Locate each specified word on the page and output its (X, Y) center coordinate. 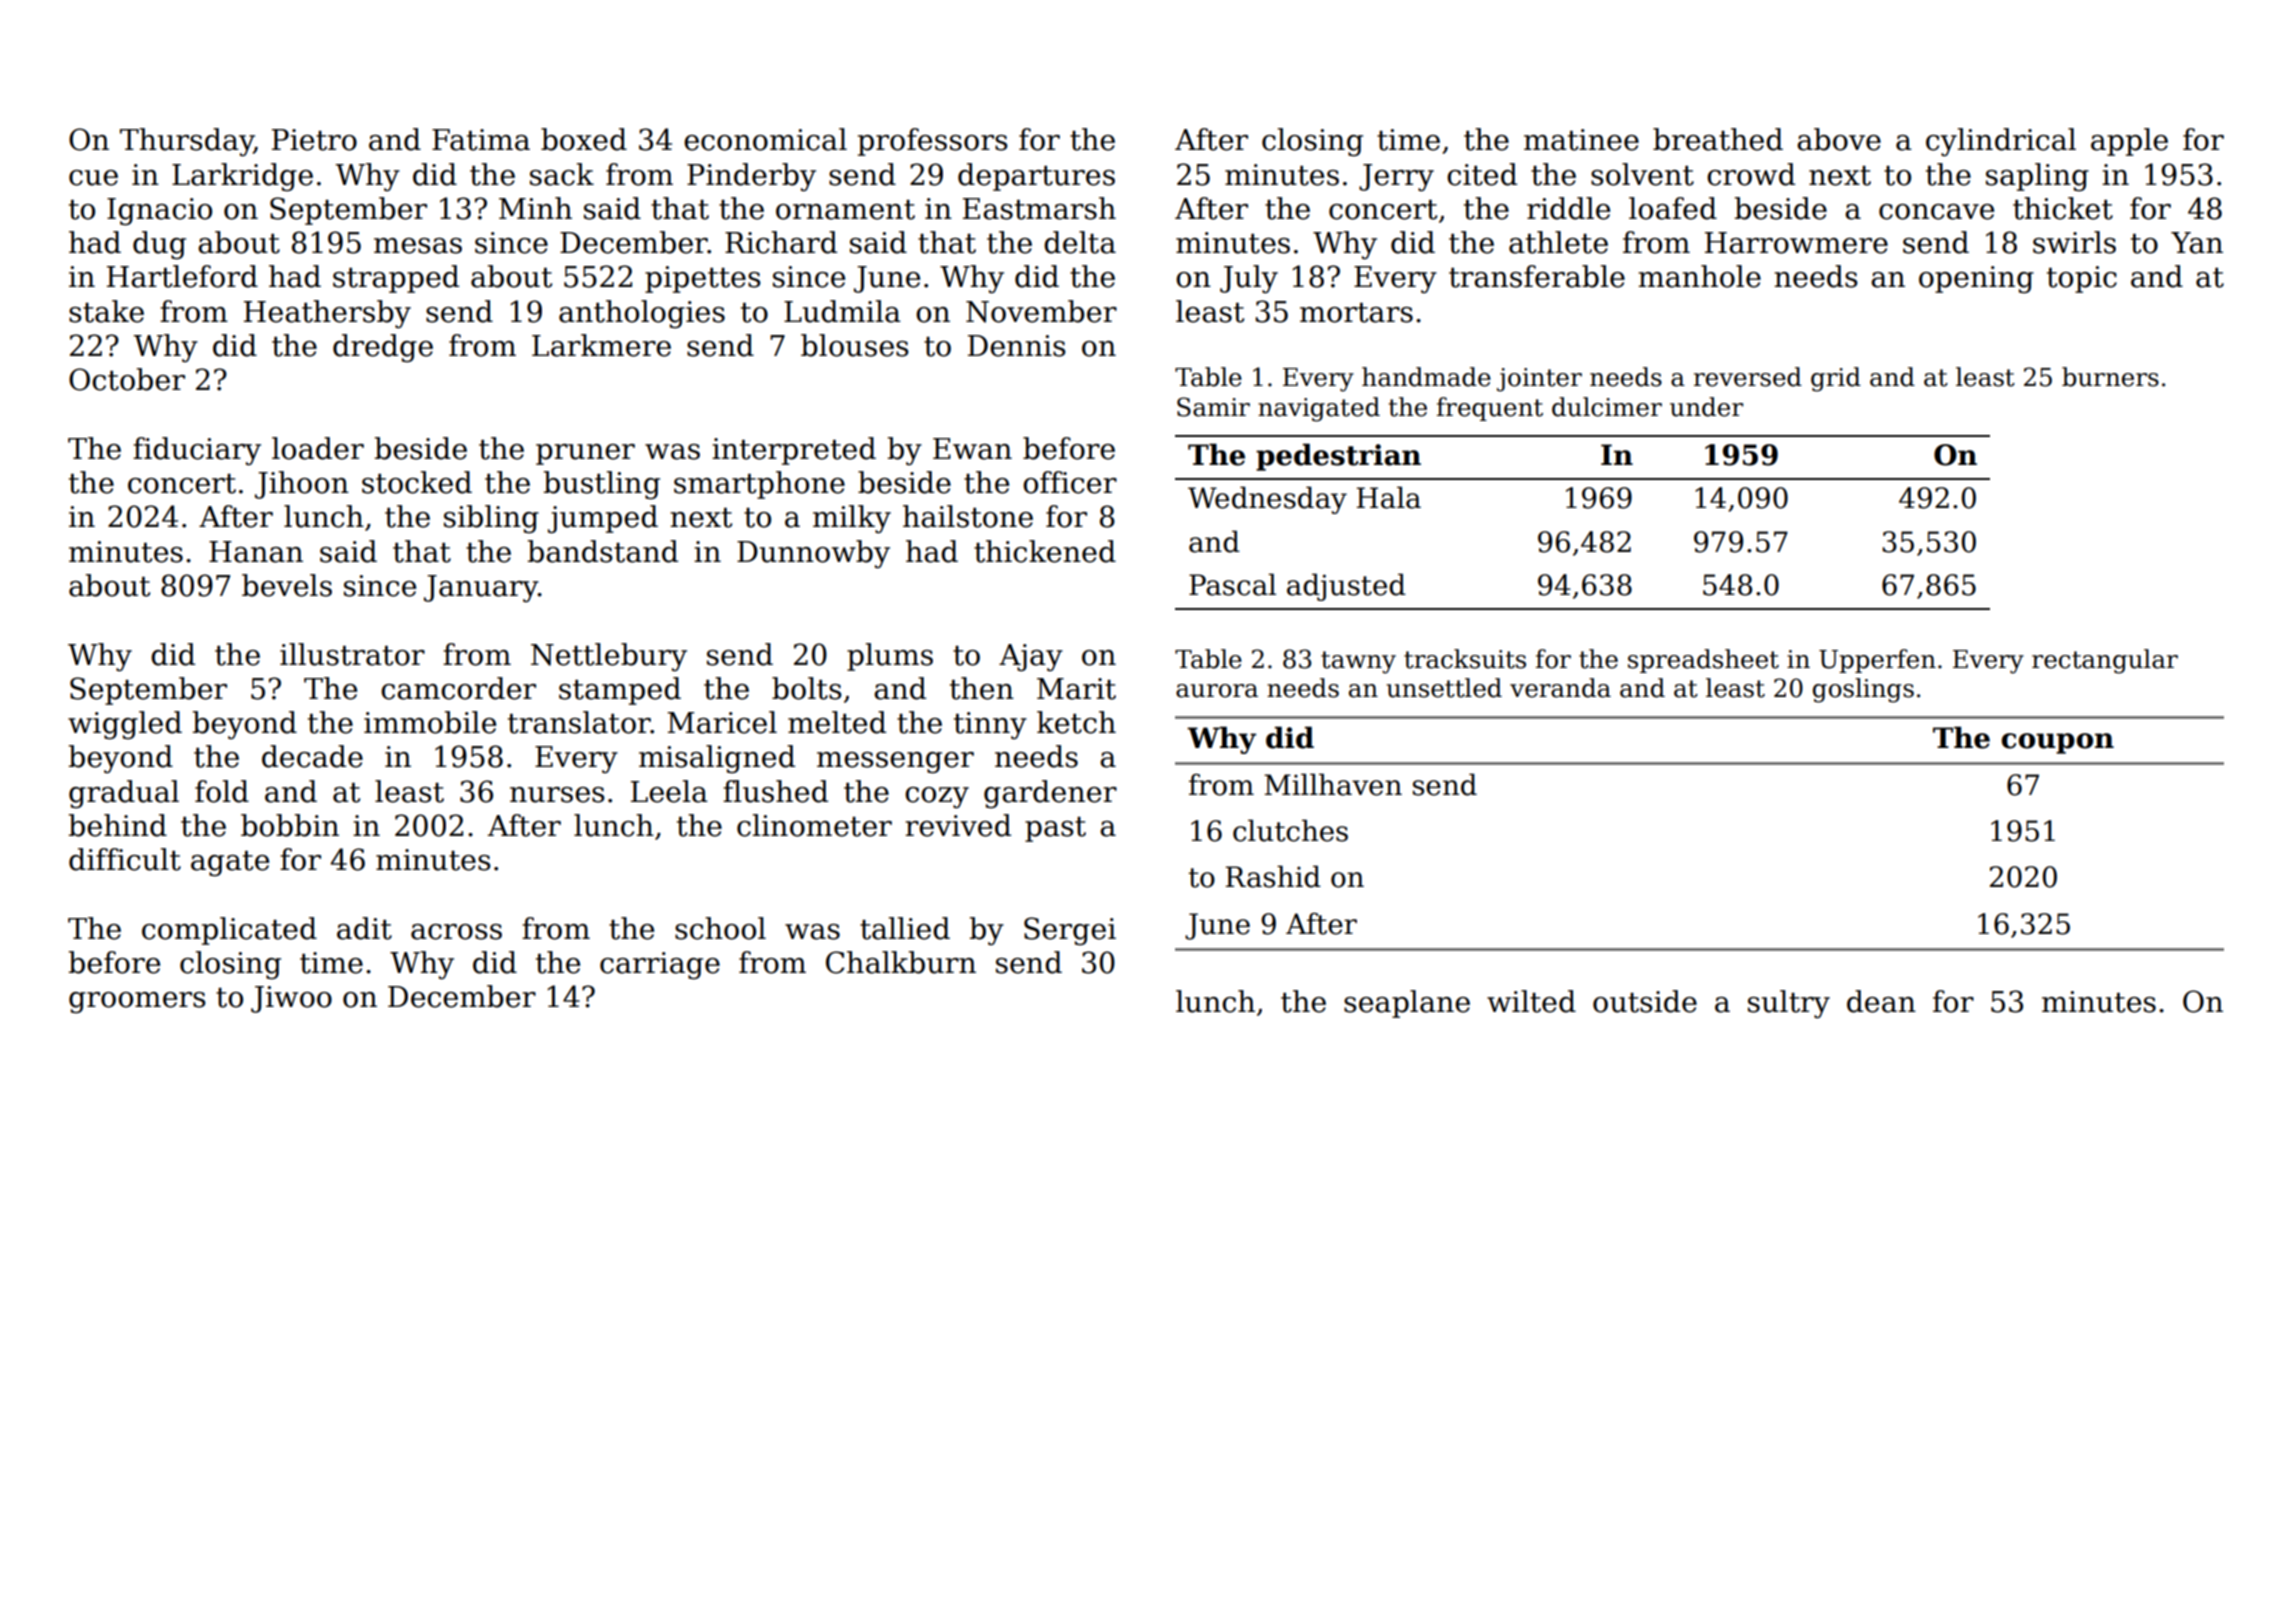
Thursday (187, 142)
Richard (781, 242)
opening (1976, 280)
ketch (1076, 722)
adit (364, 928)
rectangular (2105, 661)
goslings (1863, 690)
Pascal (1232, 584)
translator (579, 722)
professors (933, 142)
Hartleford (182, 276)
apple (2129, 142)
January (481, 588)
